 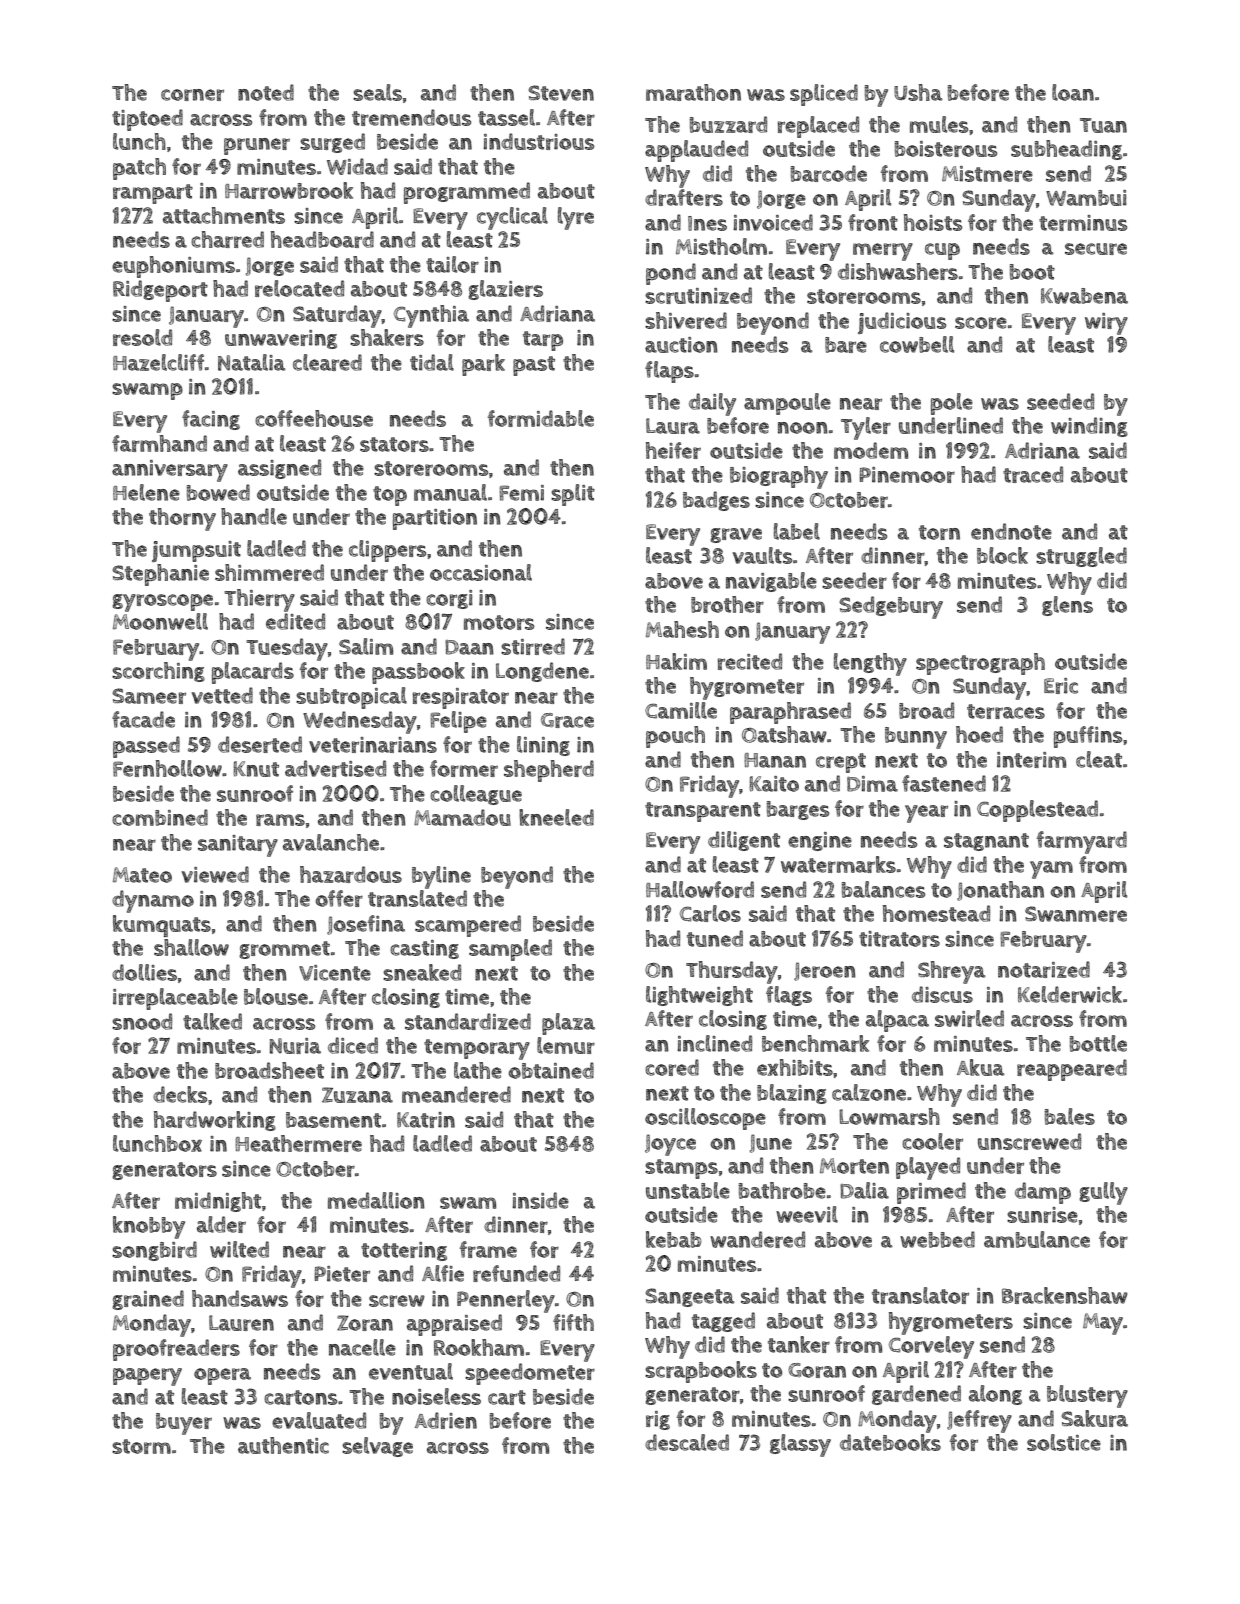 I want to click on auction, so click(x=681, y=345).
